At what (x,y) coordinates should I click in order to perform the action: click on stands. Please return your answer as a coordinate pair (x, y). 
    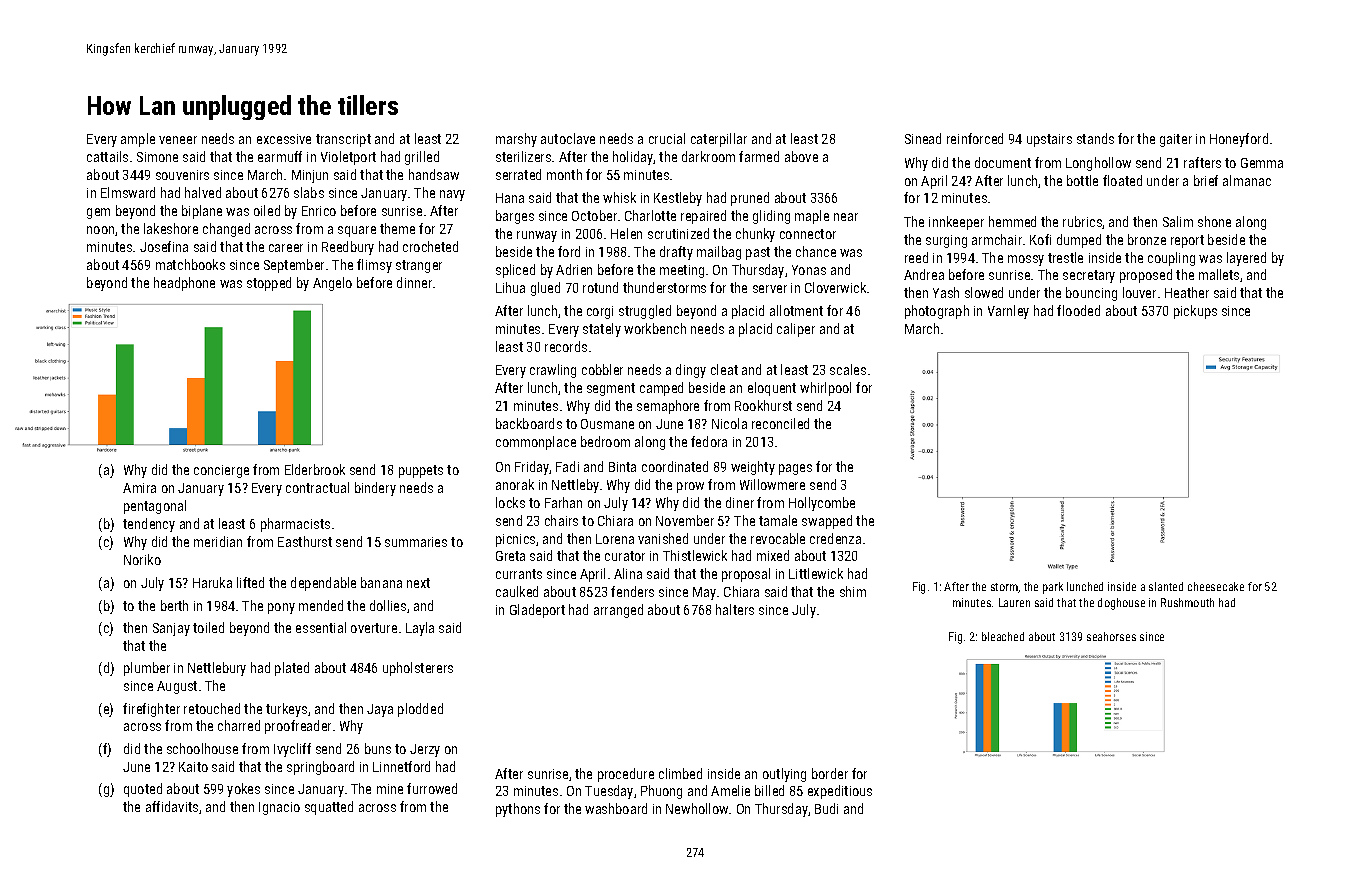
    Looking at the image, I should click on (1095, 138).
